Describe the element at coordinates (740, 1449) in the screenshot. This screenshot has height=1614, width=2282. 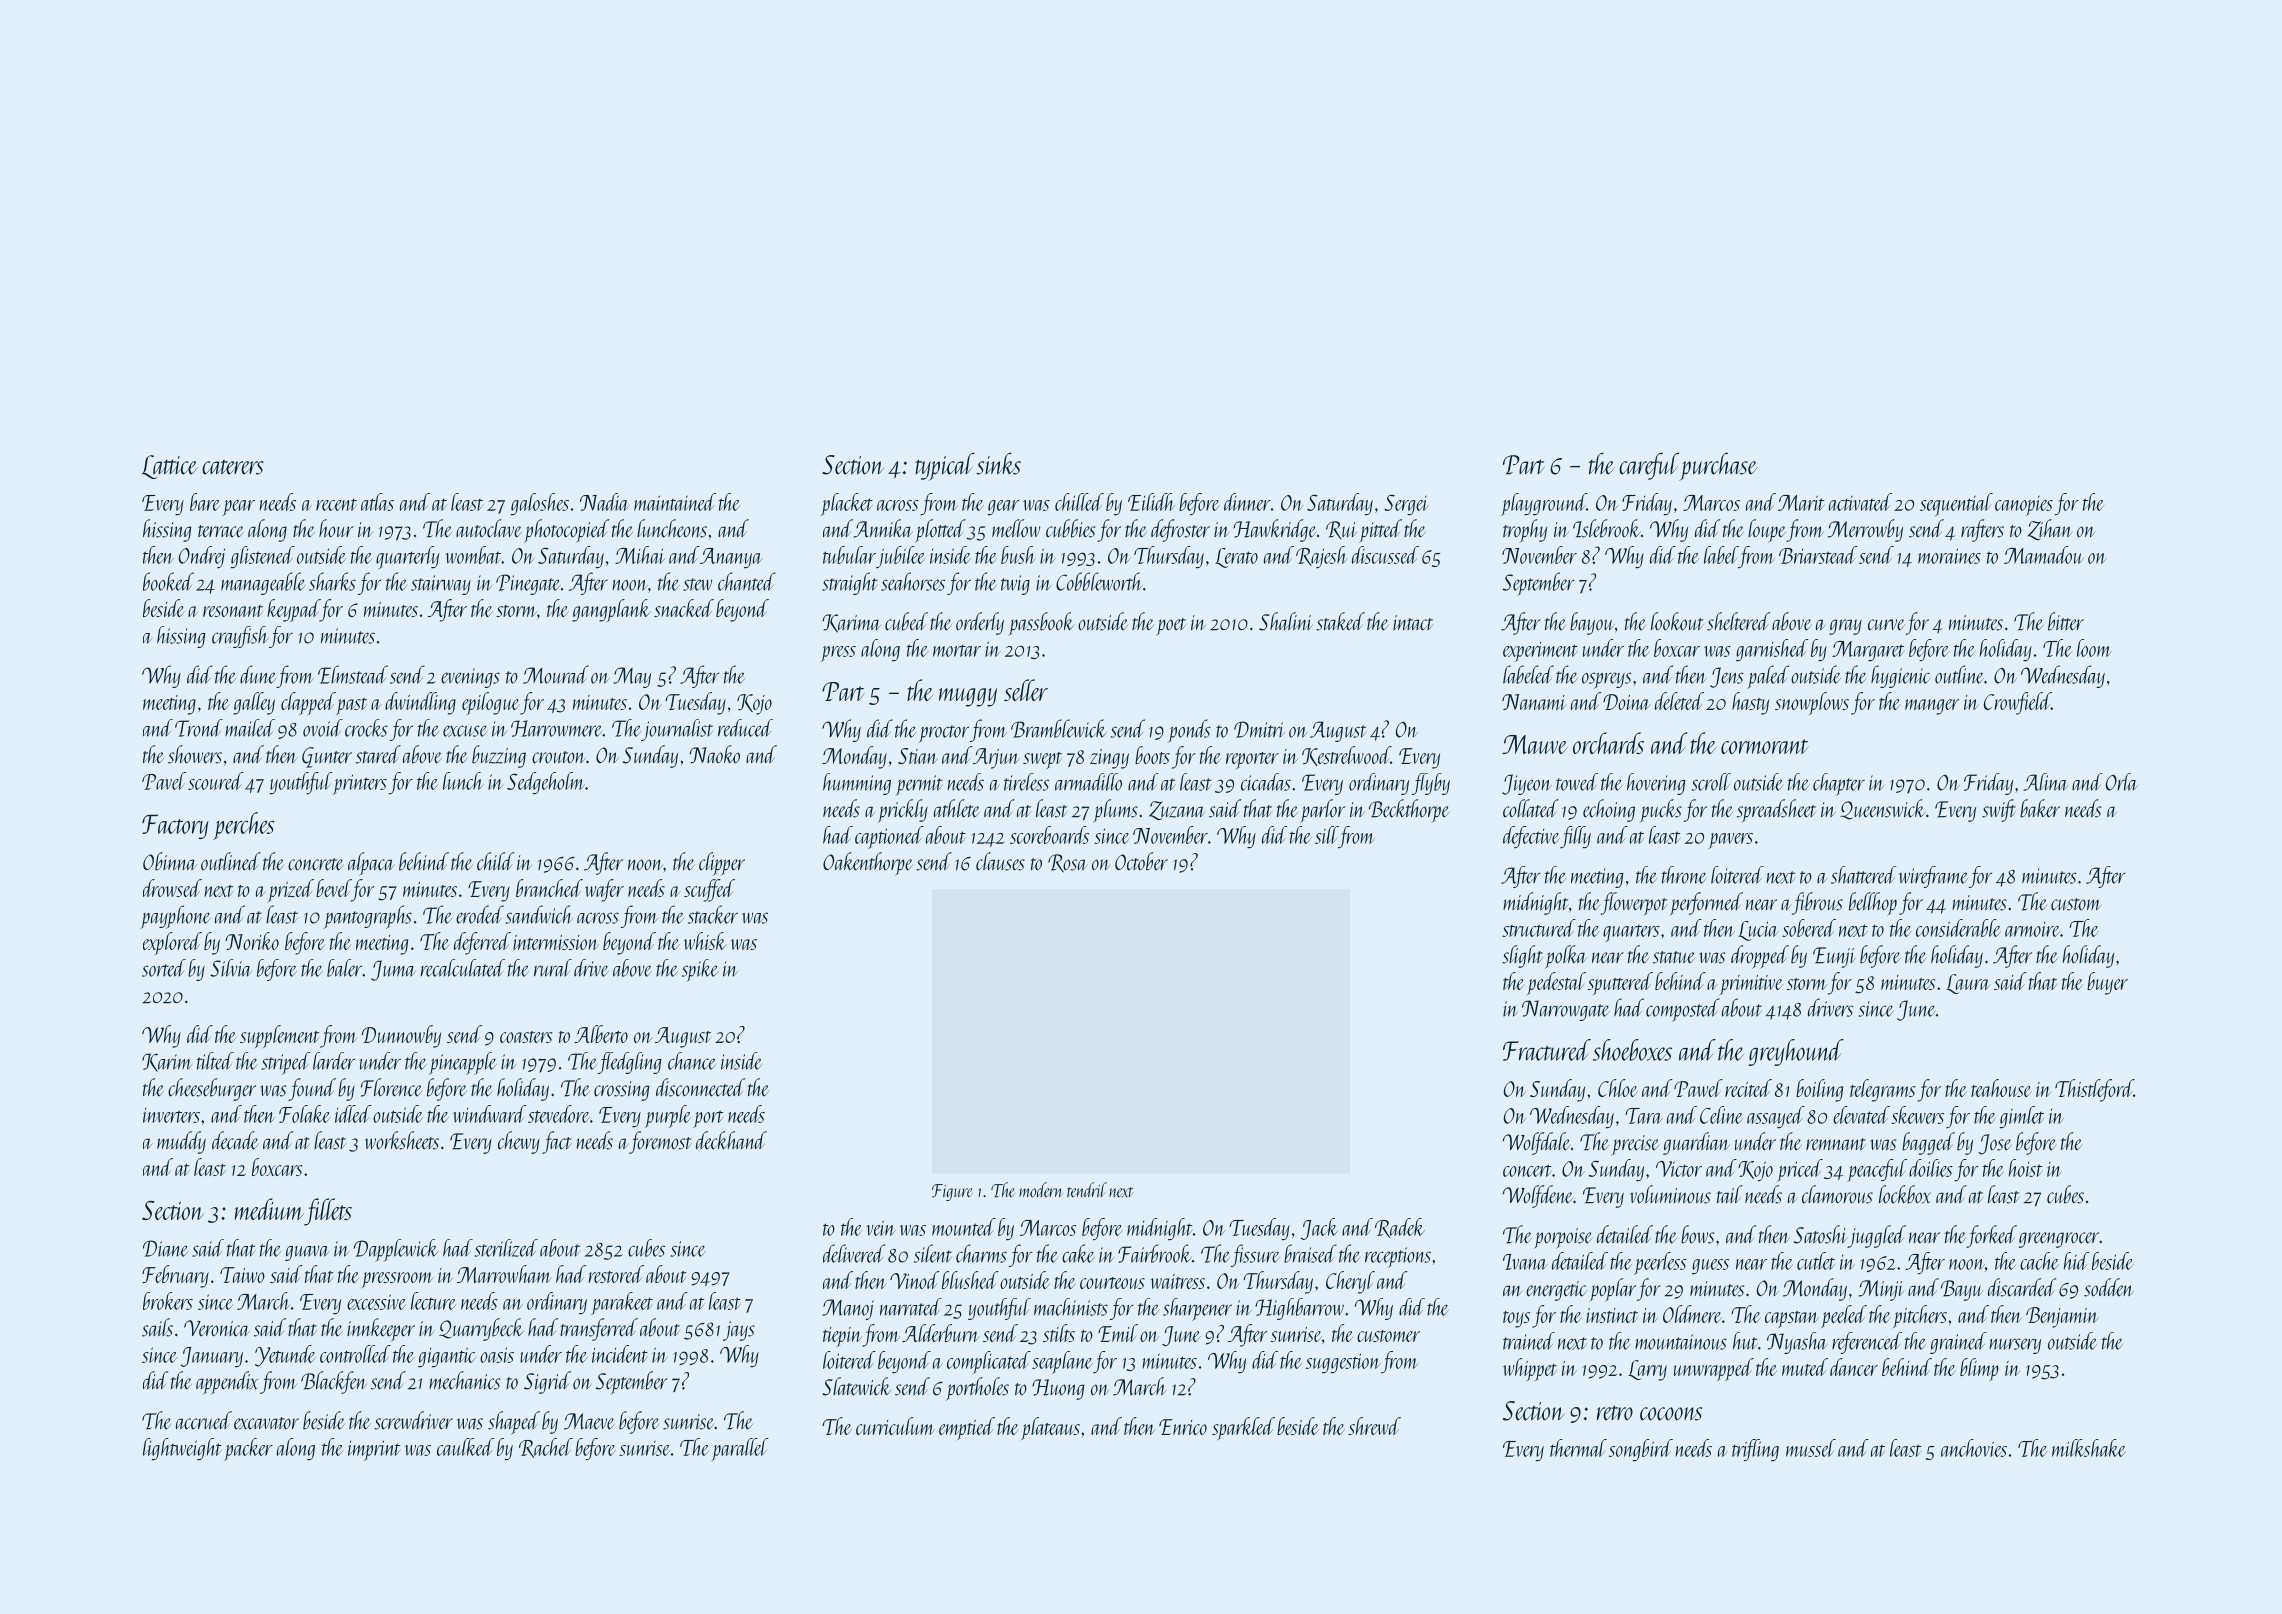
I see `parallel` at that location.
